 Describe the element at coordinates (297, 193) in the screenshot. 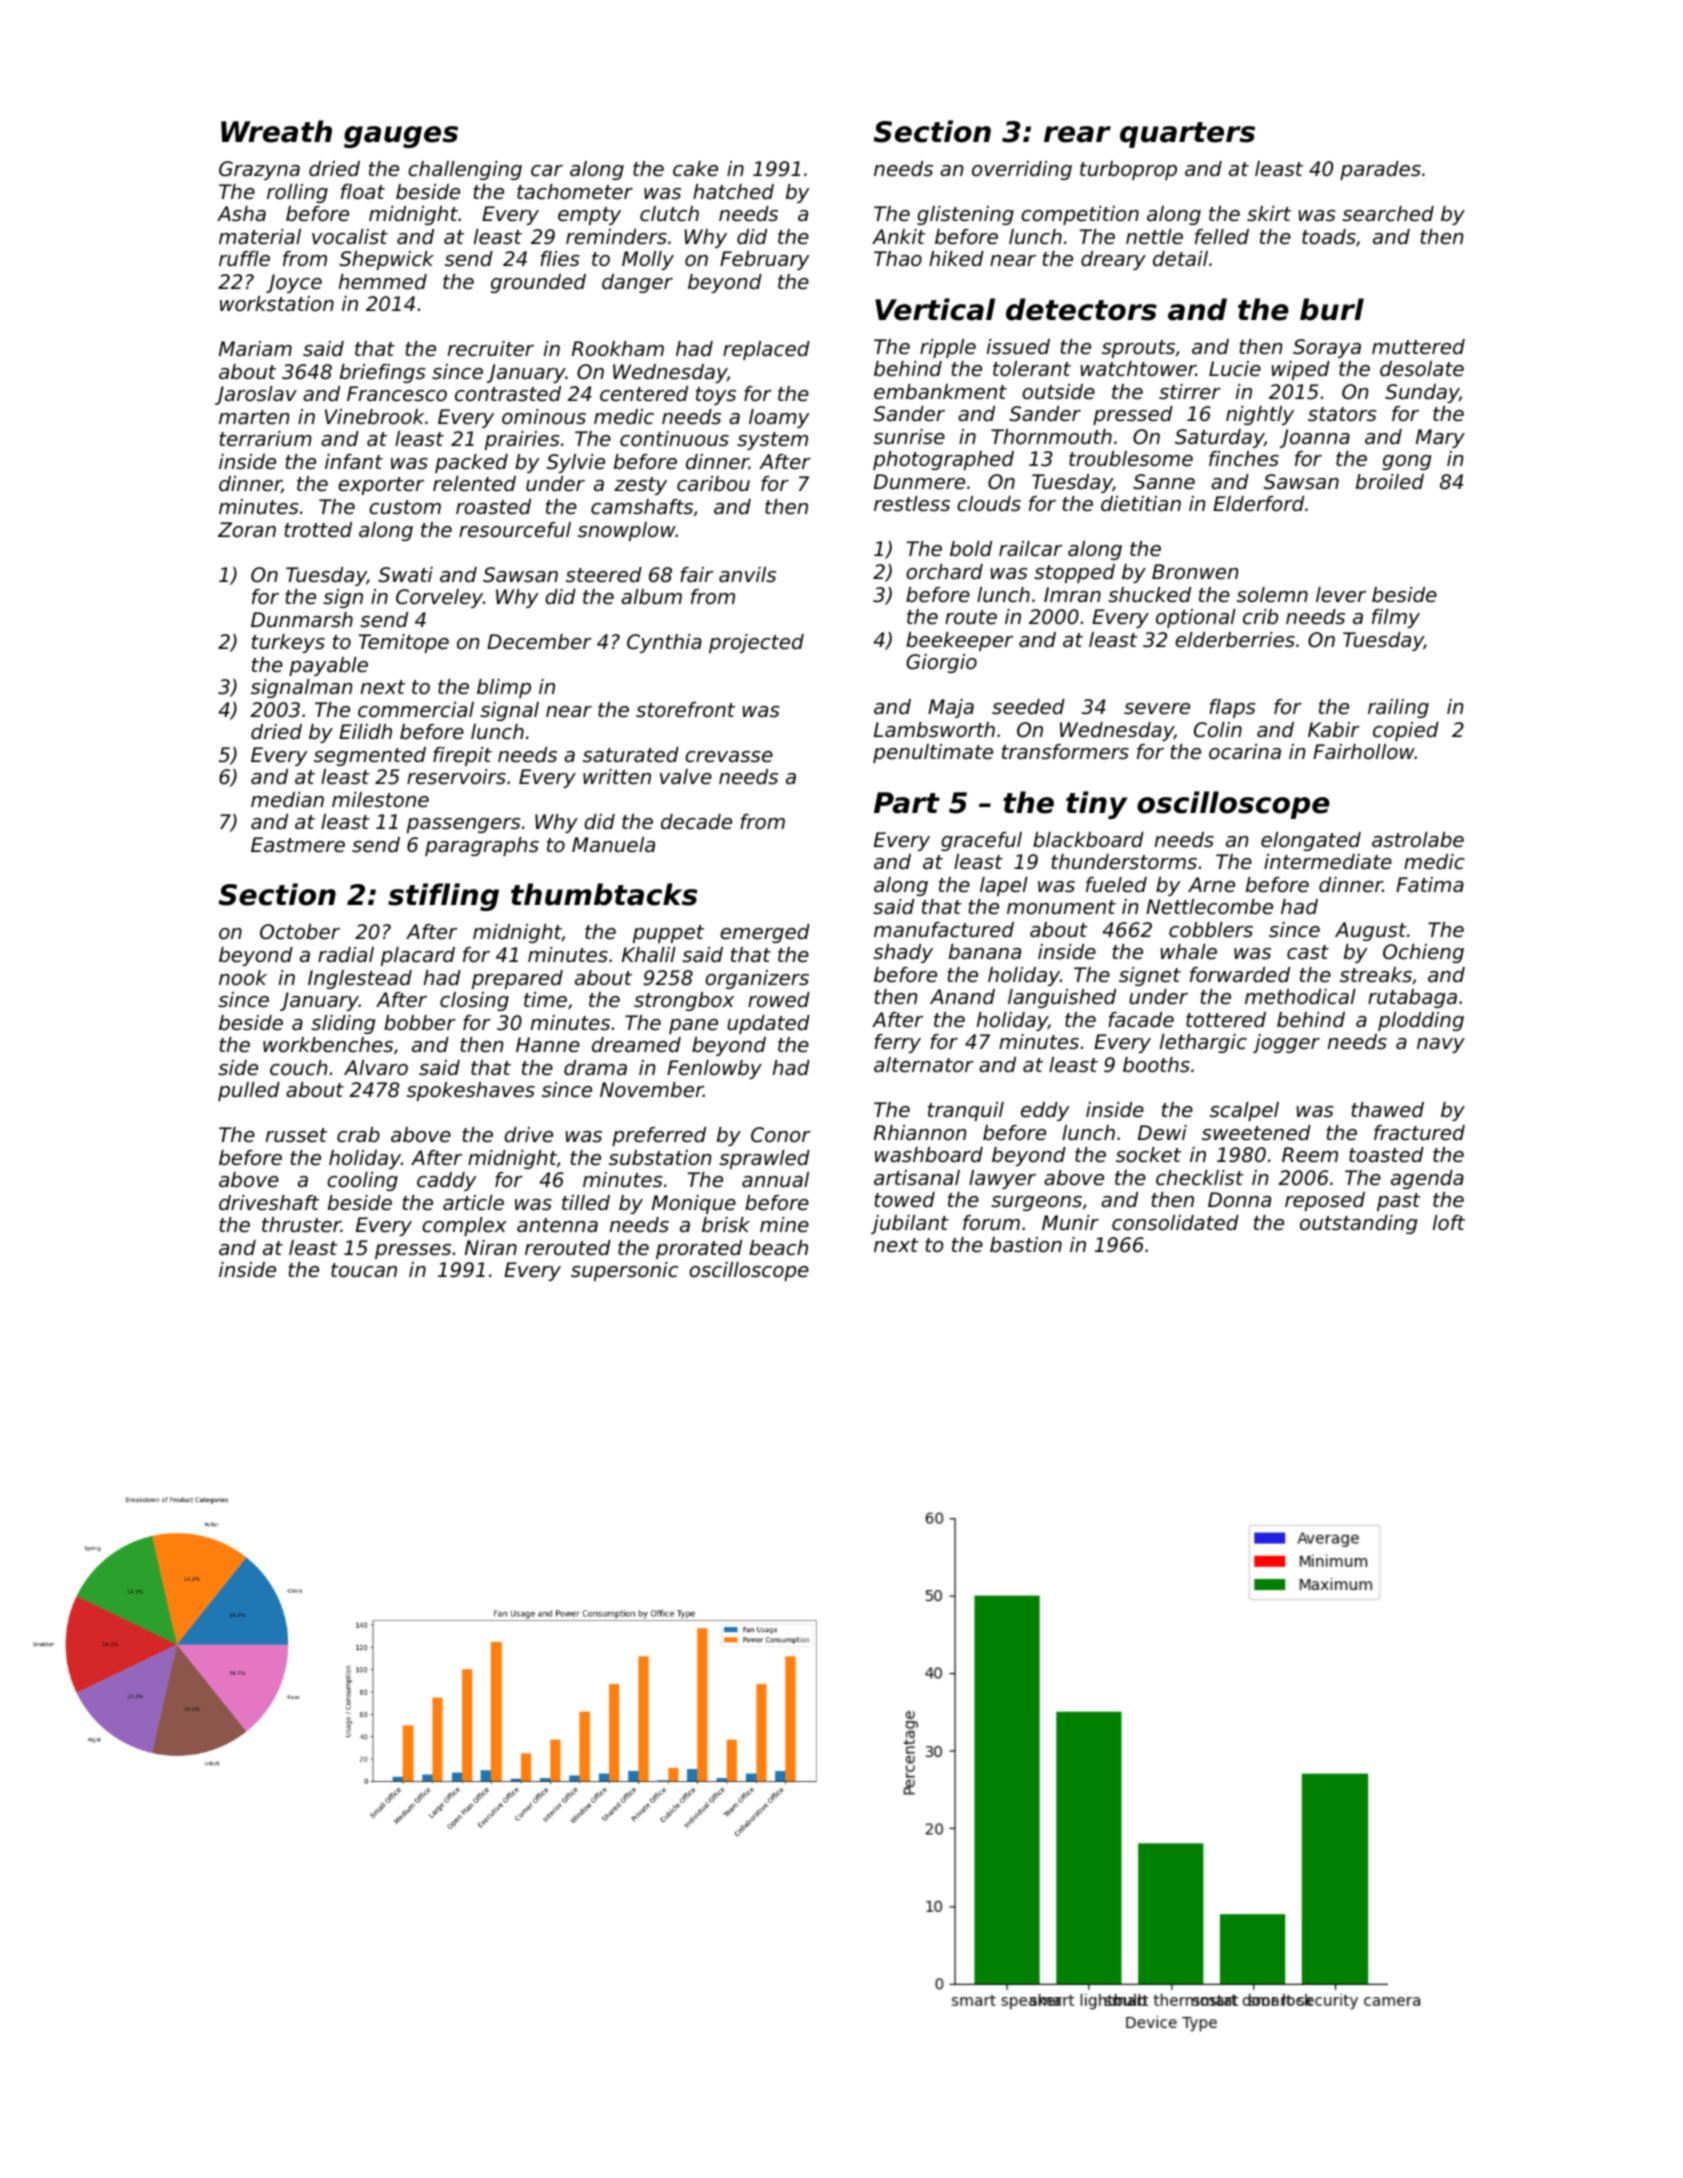

I see `rolling` at that location.
